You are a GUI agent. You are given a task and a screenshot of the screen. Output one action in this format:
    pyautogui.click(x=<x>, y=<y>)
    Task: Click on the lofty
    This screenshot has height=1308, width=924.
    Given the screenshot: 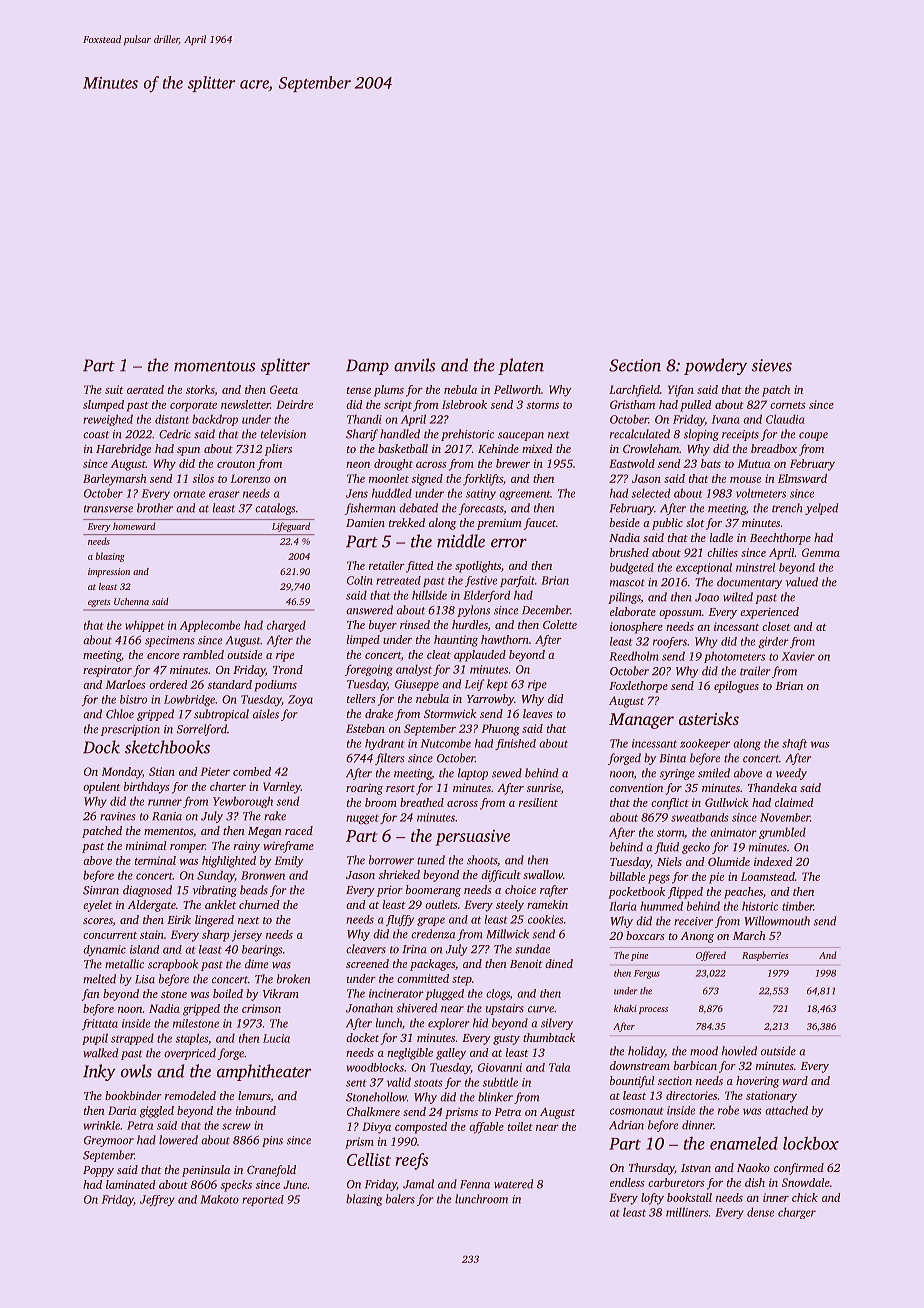 What is the action you would take?
    pyautogui.click(x=652, y=1199)
